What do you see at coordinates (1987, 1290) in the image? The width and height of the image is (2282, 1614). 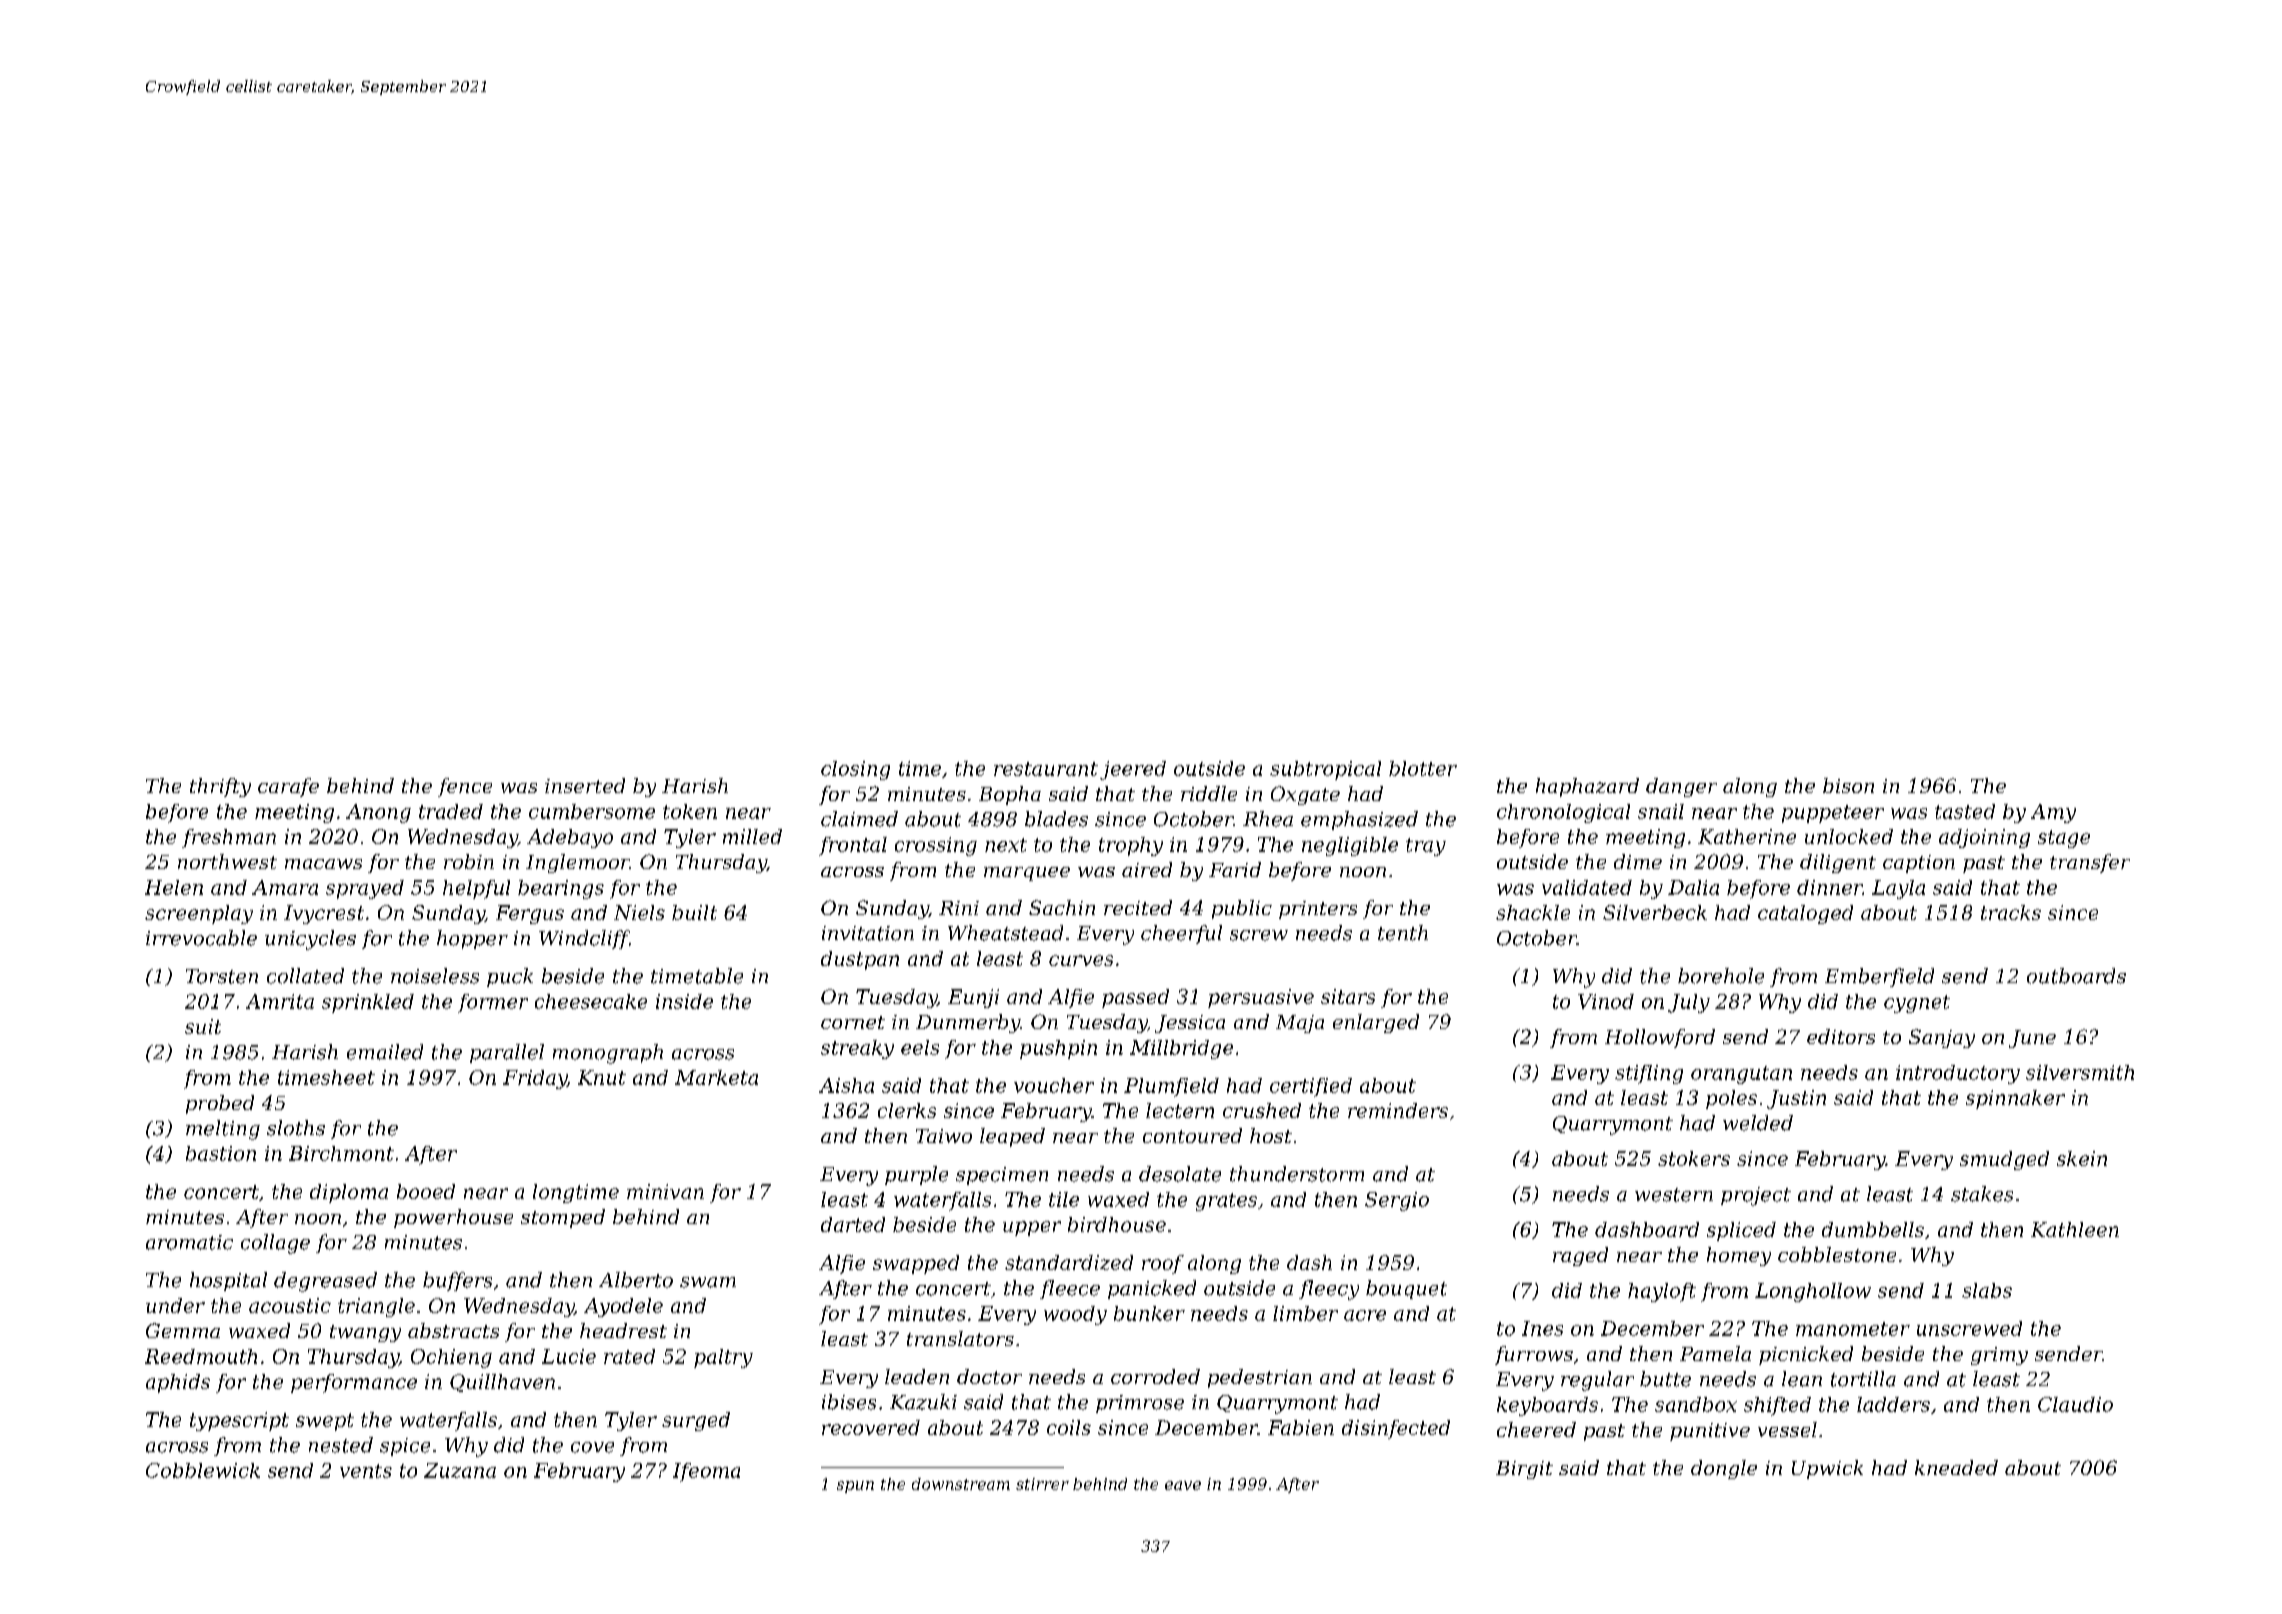 I see `slabs` at bounding box center [1987, 1290].
